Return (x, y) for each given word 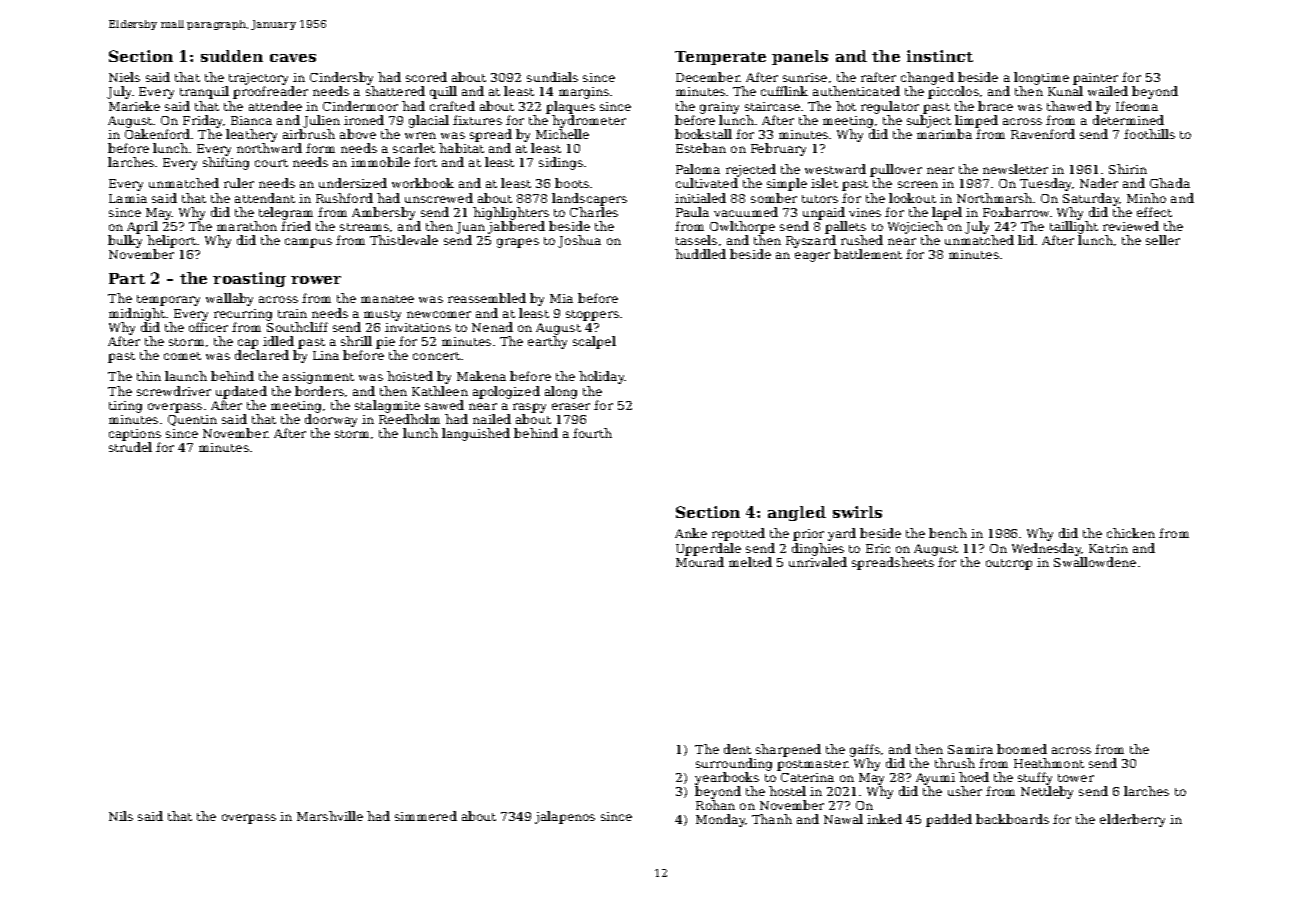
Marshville (330, 816)
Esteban (701, 148)
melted (750, 562)
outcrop (1009, 564)
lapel (947, 213)
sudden (232, 56)
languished (476, 434)
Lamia (128, 198)
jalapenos (565, 817)
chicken (1131, 533)
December (708, 77)
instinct (940, 56)
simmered (426, 816)
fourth (592, 433)
